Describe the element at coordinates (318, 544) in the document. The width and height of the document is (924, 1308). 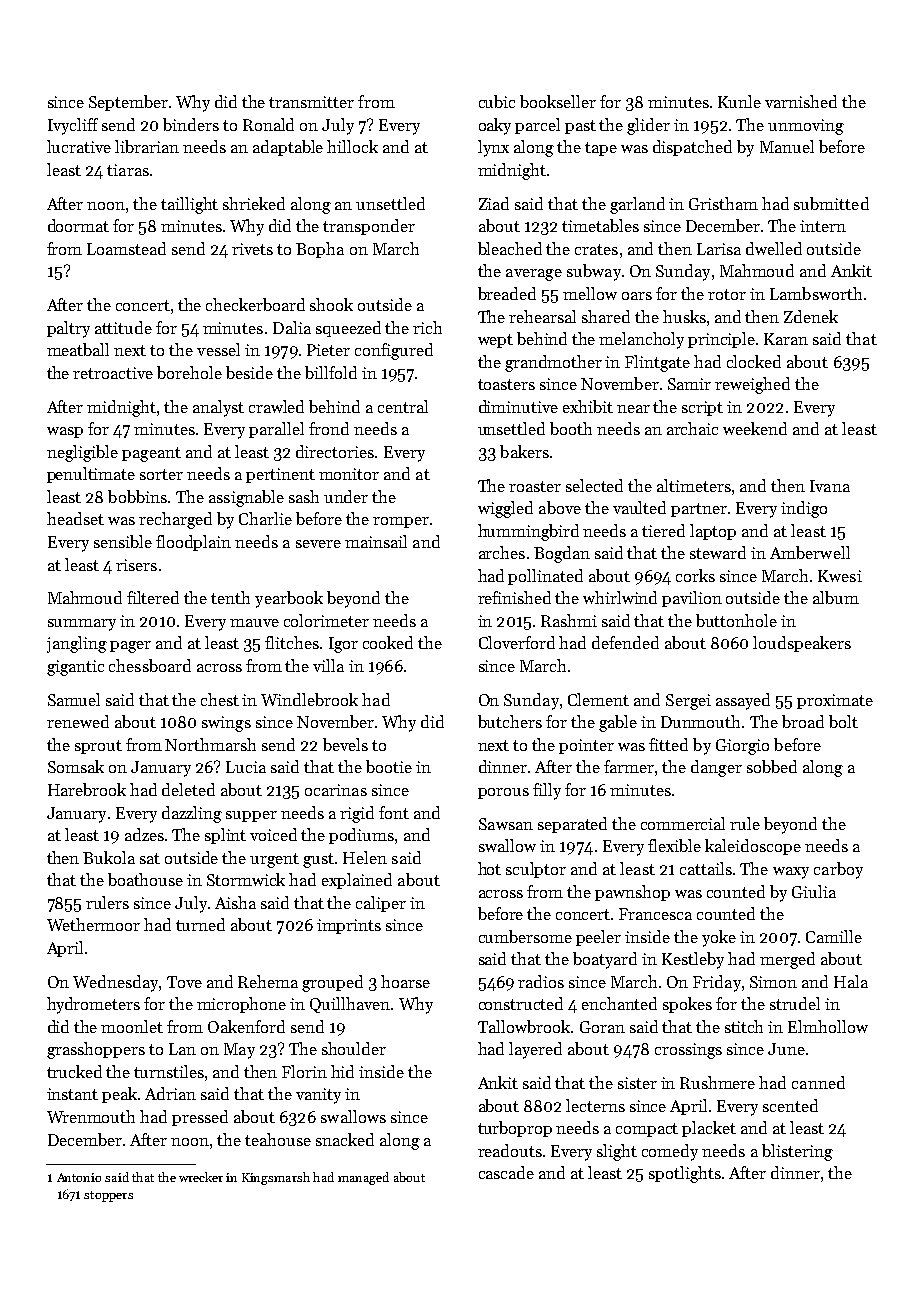
I see `severe` at that location.
